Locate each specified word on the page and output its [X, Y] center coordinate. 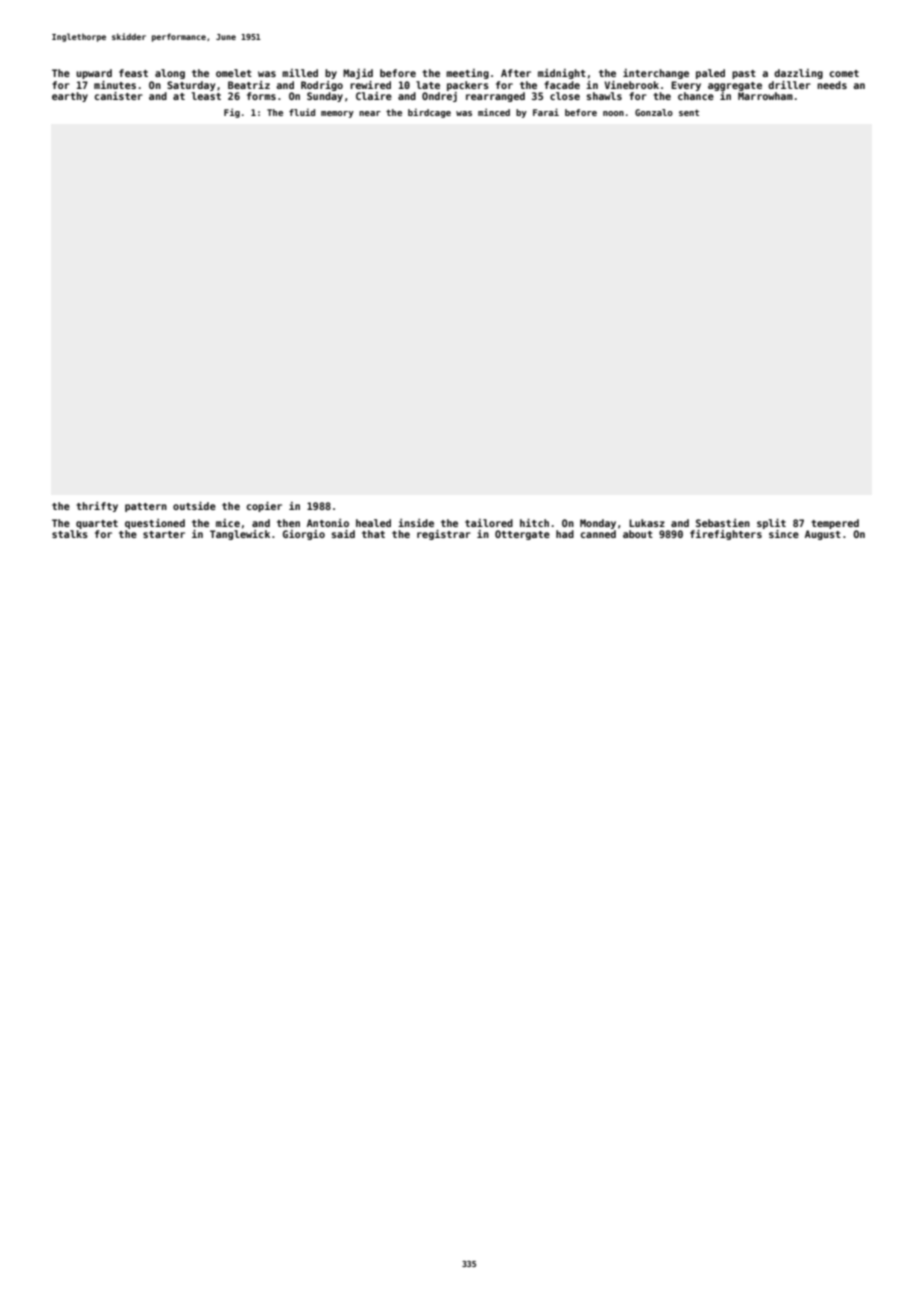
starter [164, 534]
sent [689, 112]
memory [337, 114]
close [565, 96]
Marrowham [765, 96]
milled [300, 73]
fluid [302, 112]
